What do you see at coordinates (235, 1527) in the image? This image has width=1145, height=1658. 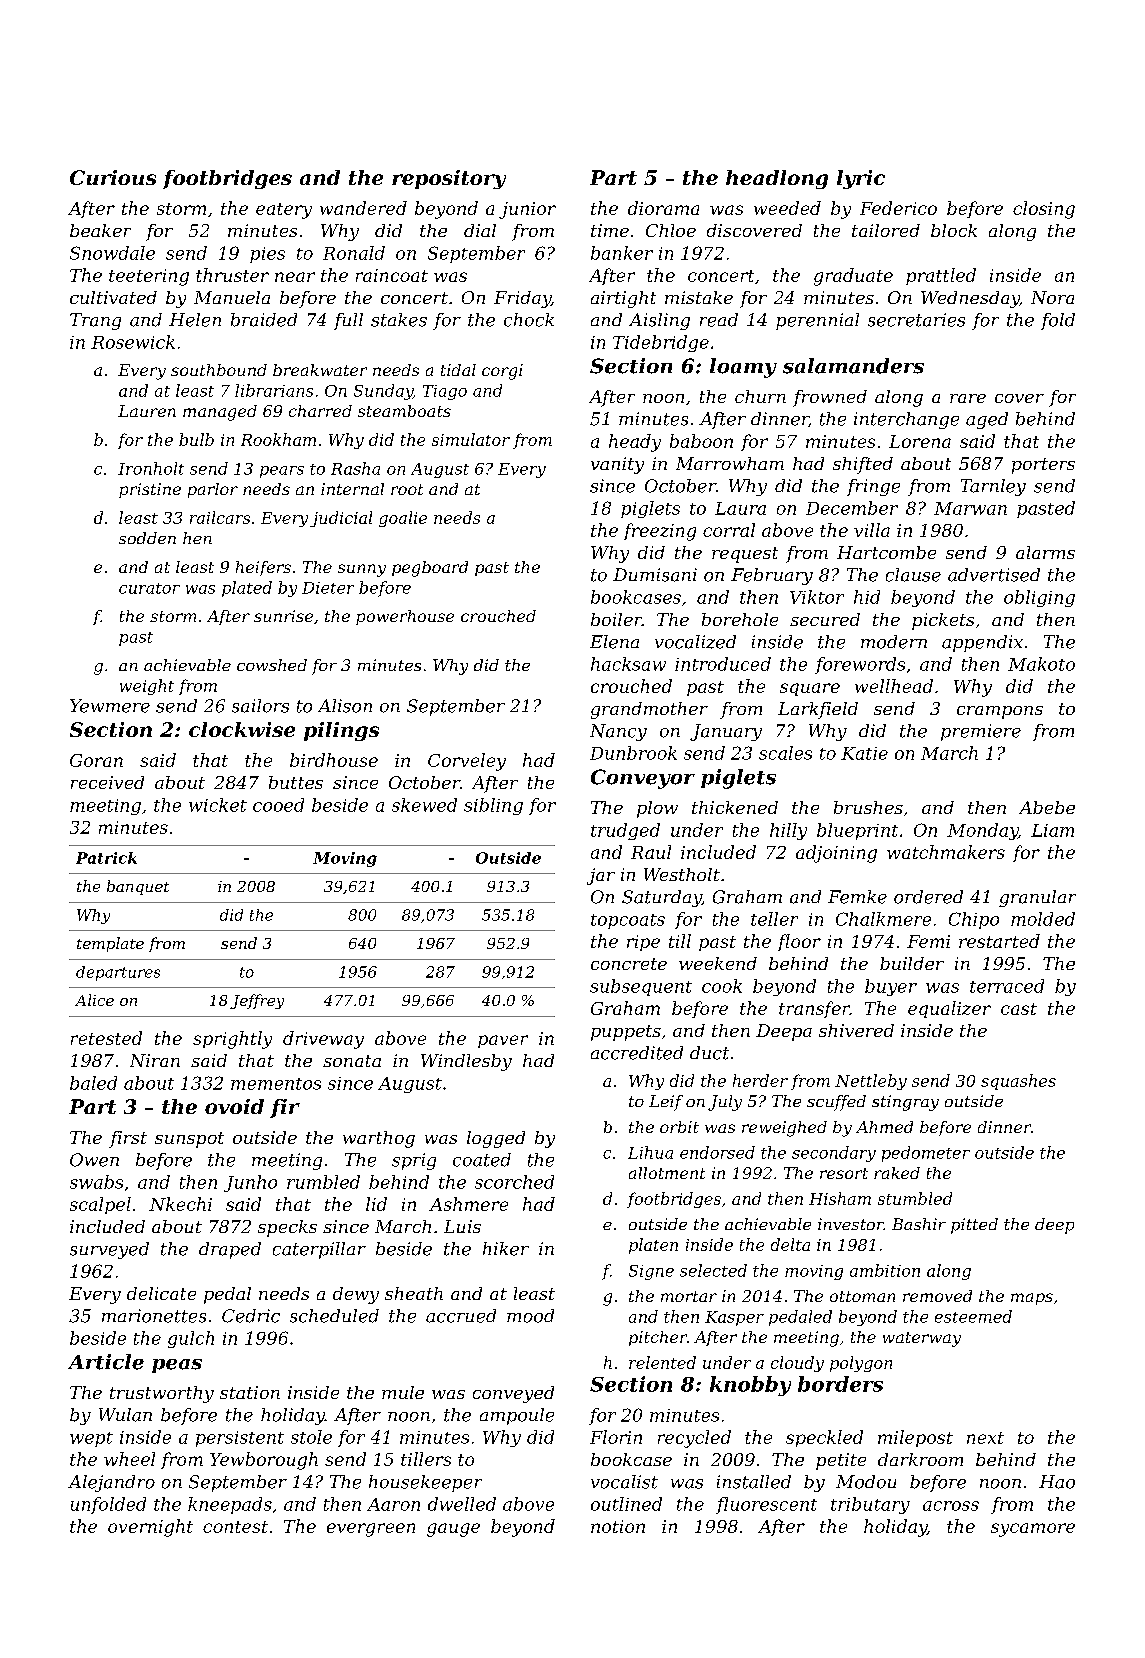 I see `contest` at bounding box center [235, 1527].
